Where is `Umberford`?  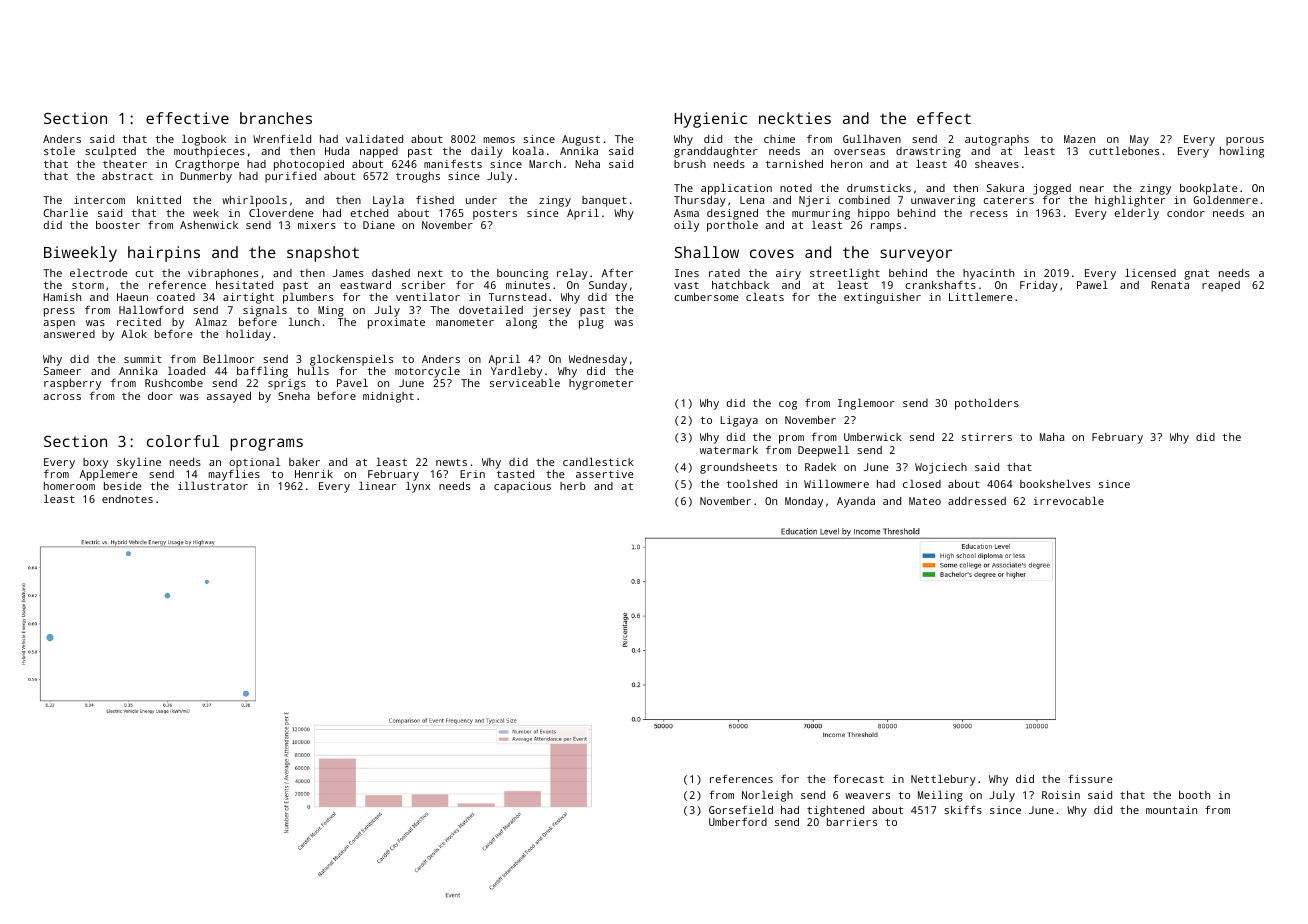
Umberford is located at coordinates (738, 821).
